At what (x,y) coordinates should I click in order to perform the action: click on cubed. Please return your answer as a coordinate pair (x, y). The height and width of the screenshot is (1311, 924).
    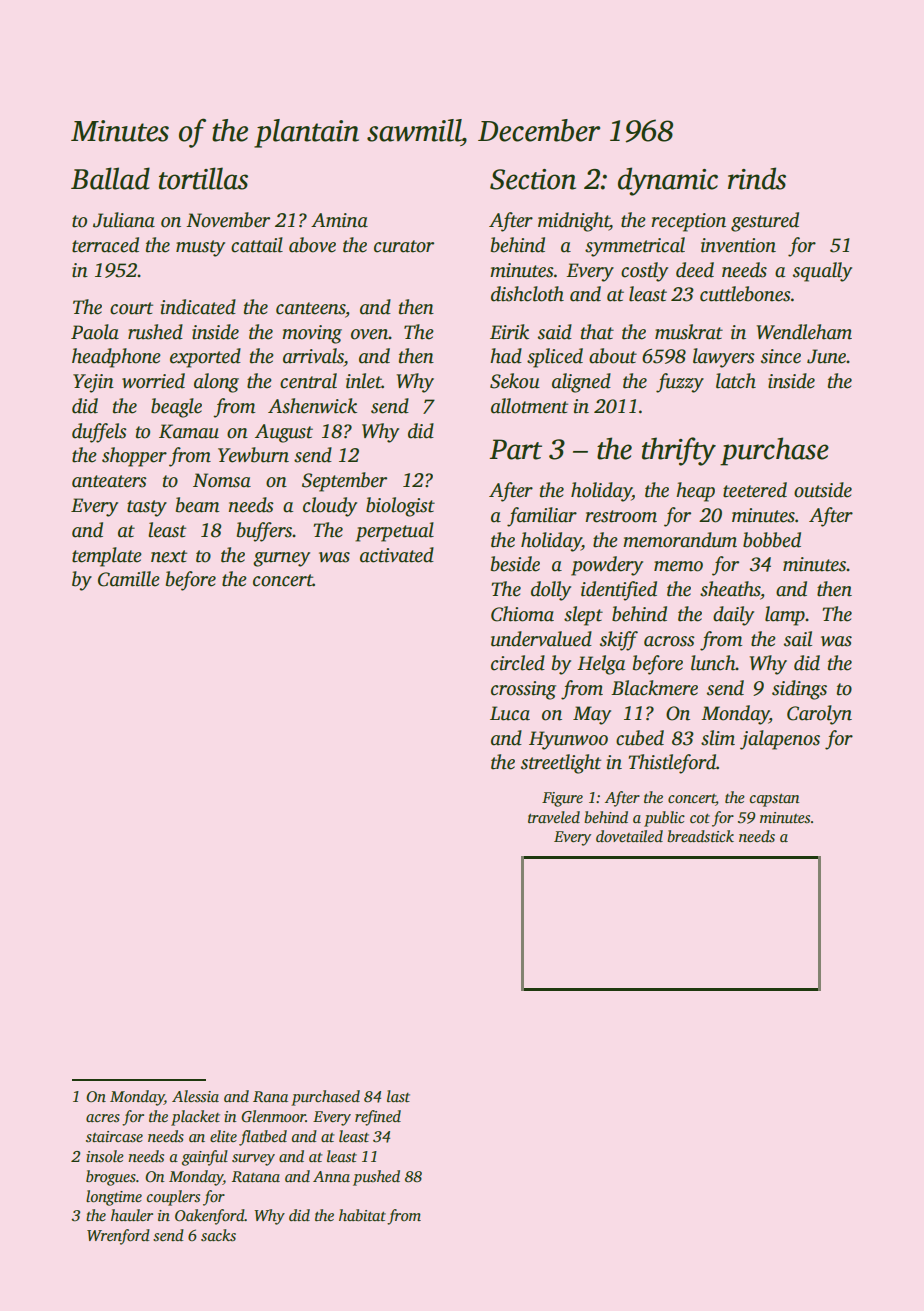
    Looking at the image, I should click on (640, 738).
